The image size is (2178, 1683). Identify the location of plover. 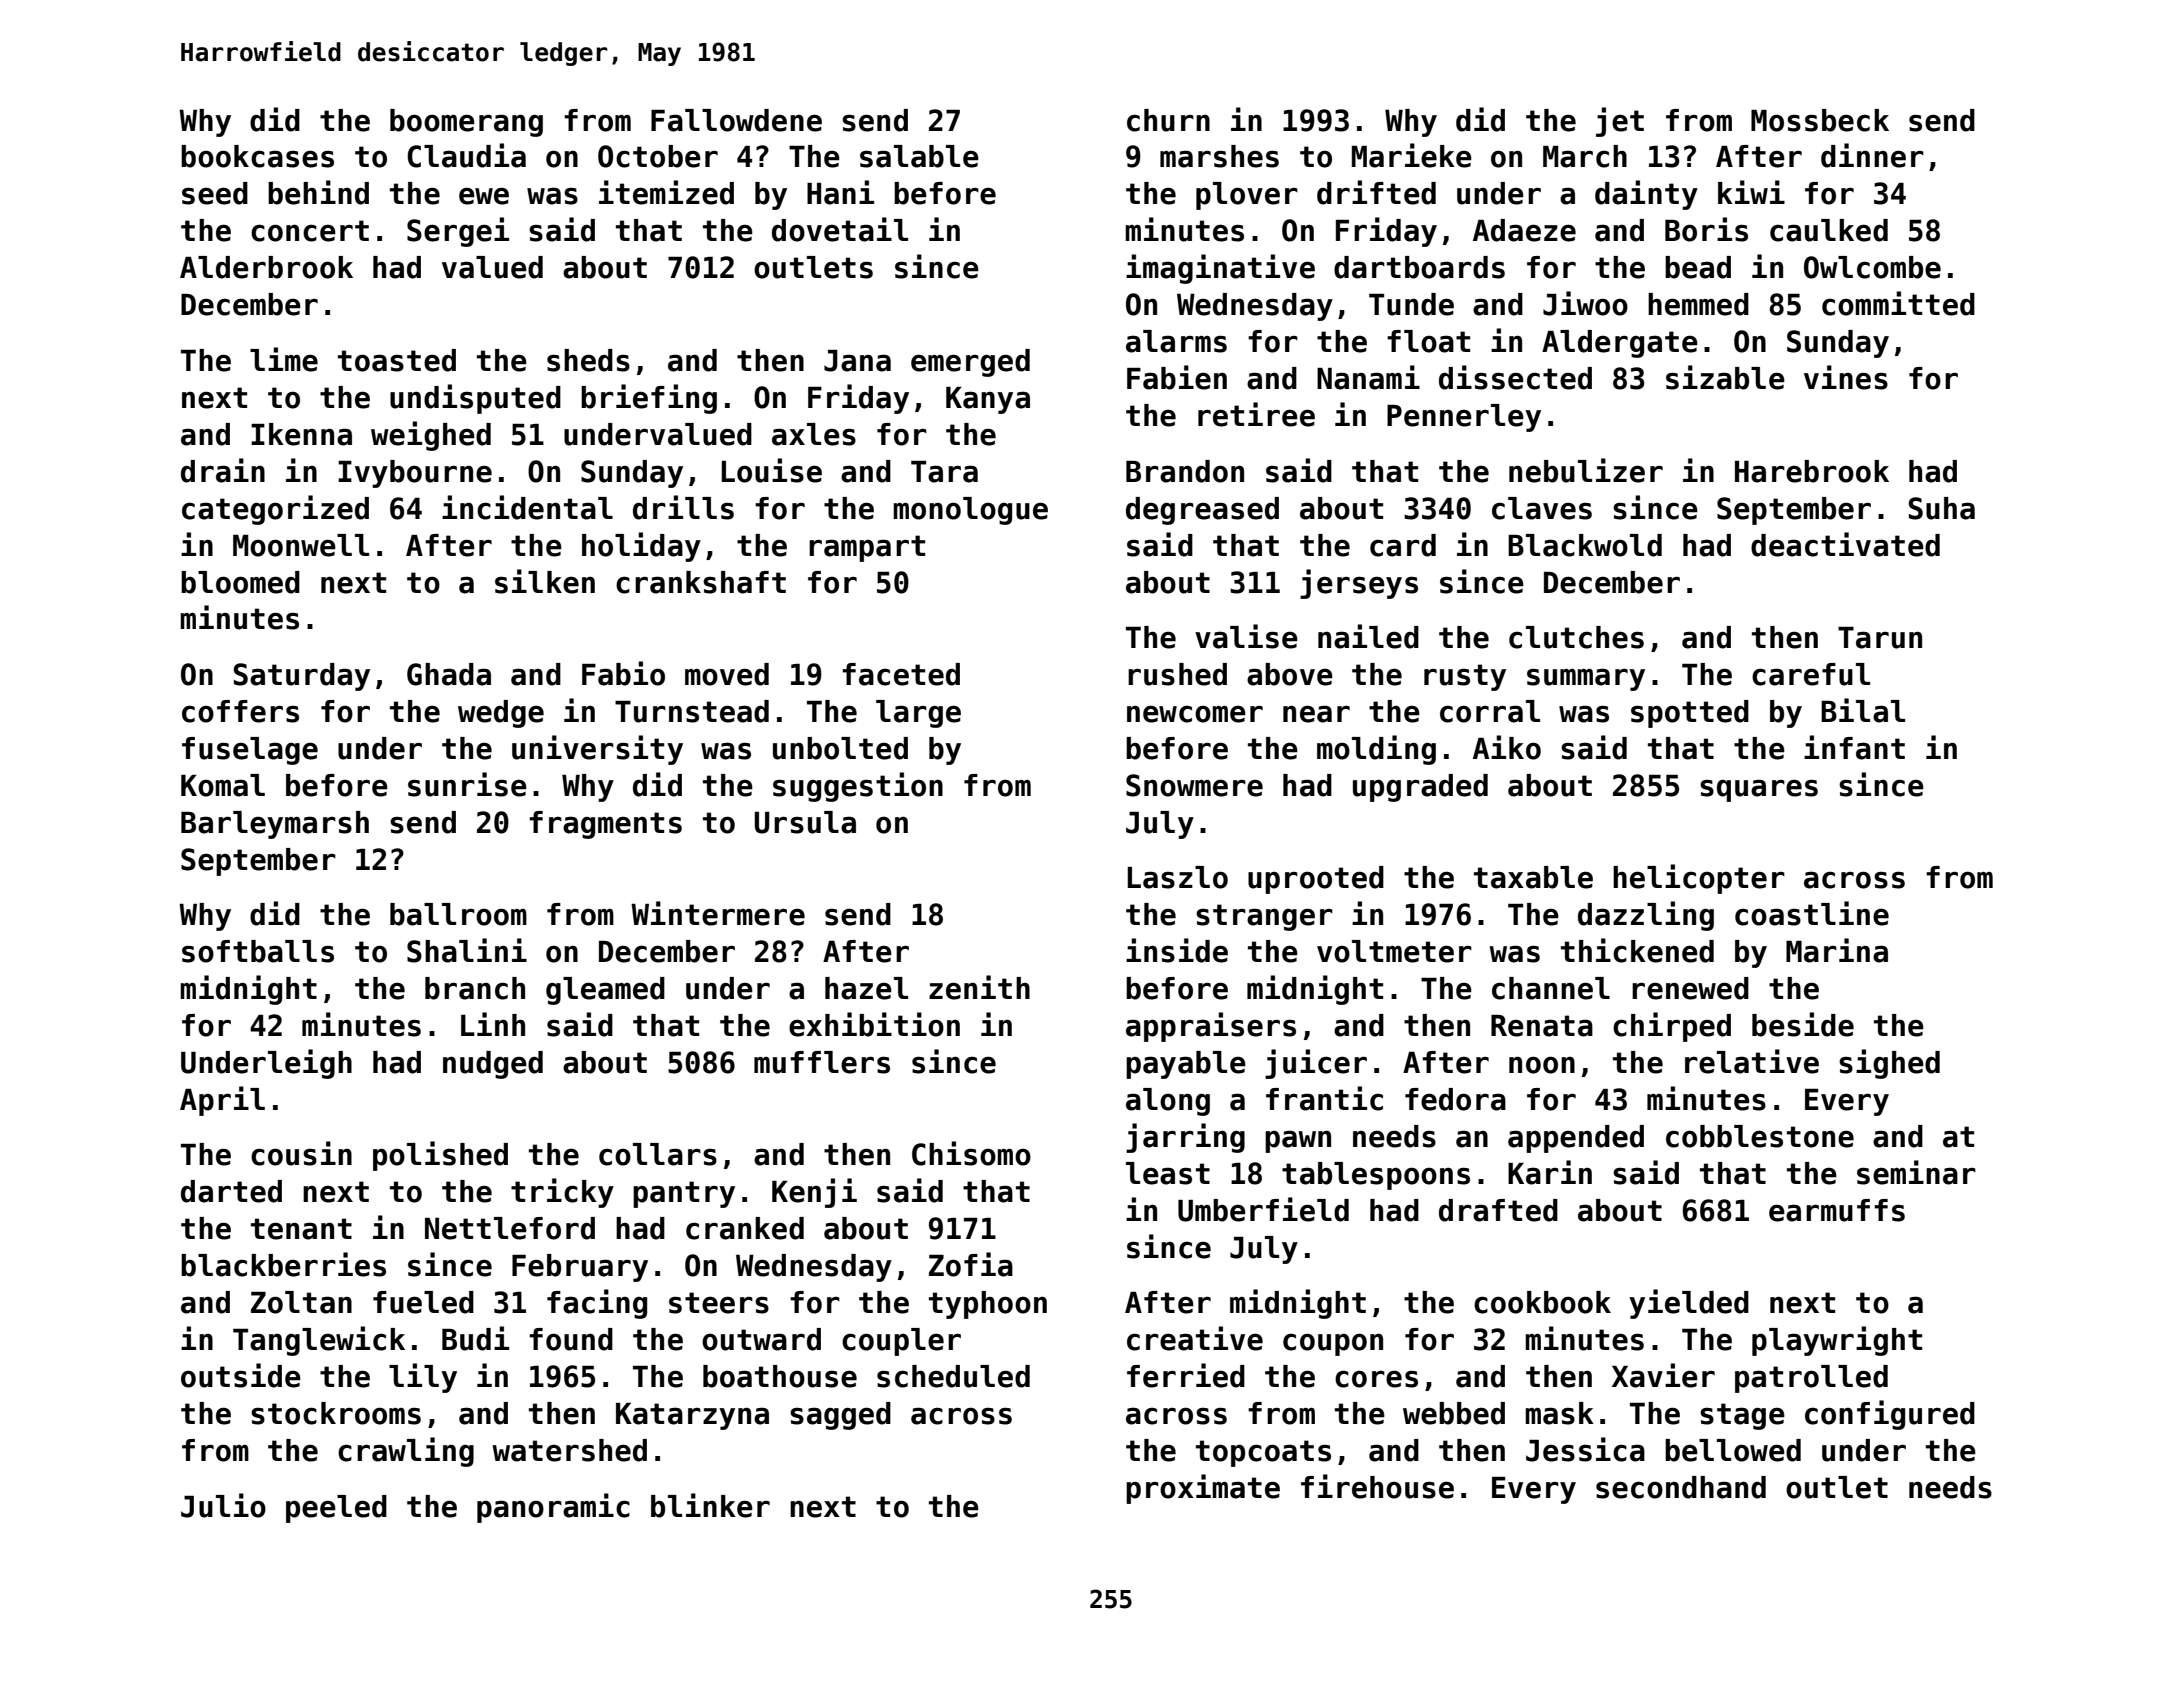
(1247, 196).
